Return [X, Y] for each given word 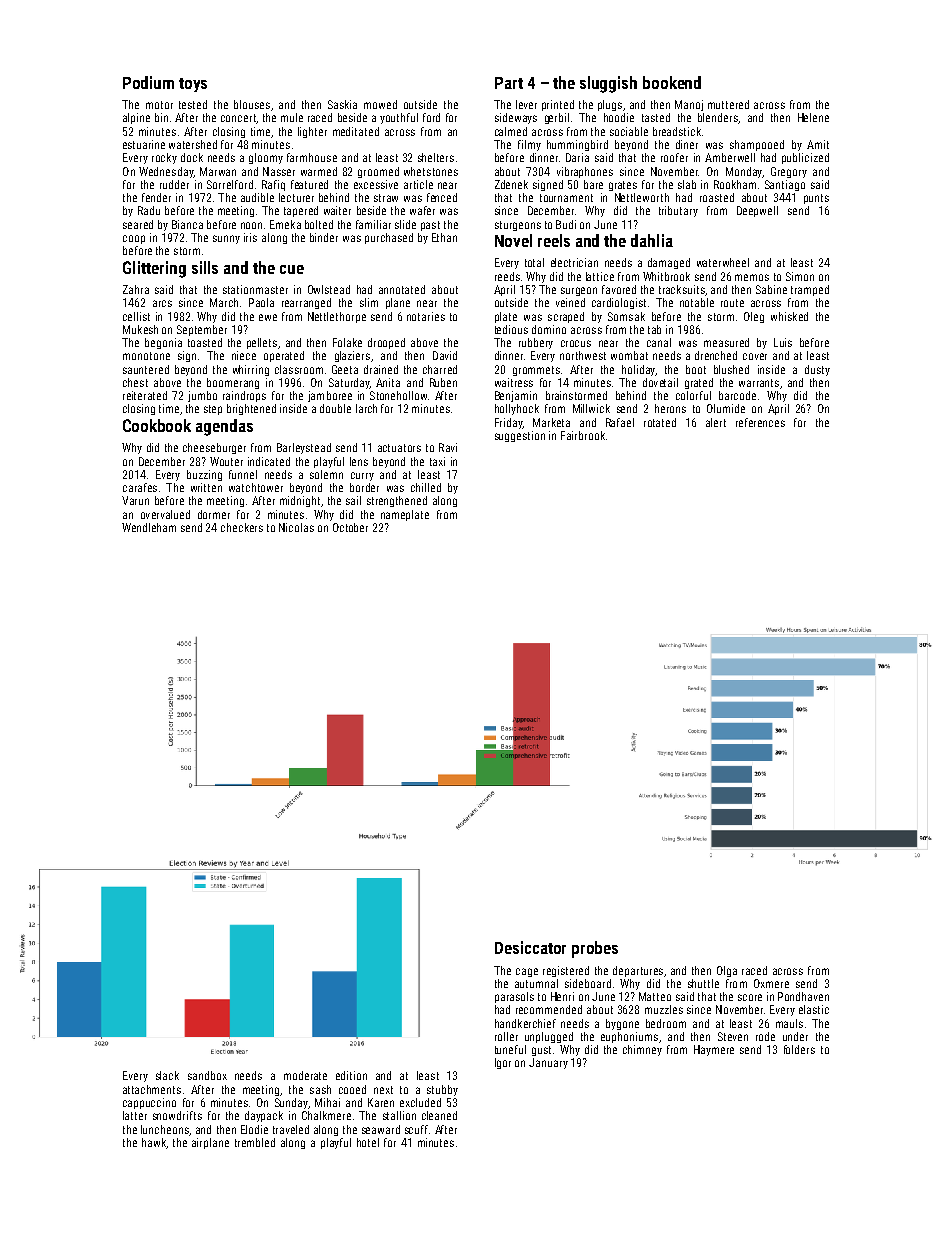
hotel [368, 1142]
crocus [576, 343]
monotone [146, 356]
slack [167, 1075]
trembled [255, 1142]
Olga [727, 971]
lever [526, 104]
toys [193, 85]
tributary [678, 211]
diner [687, 144]
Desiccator [530, 947]
